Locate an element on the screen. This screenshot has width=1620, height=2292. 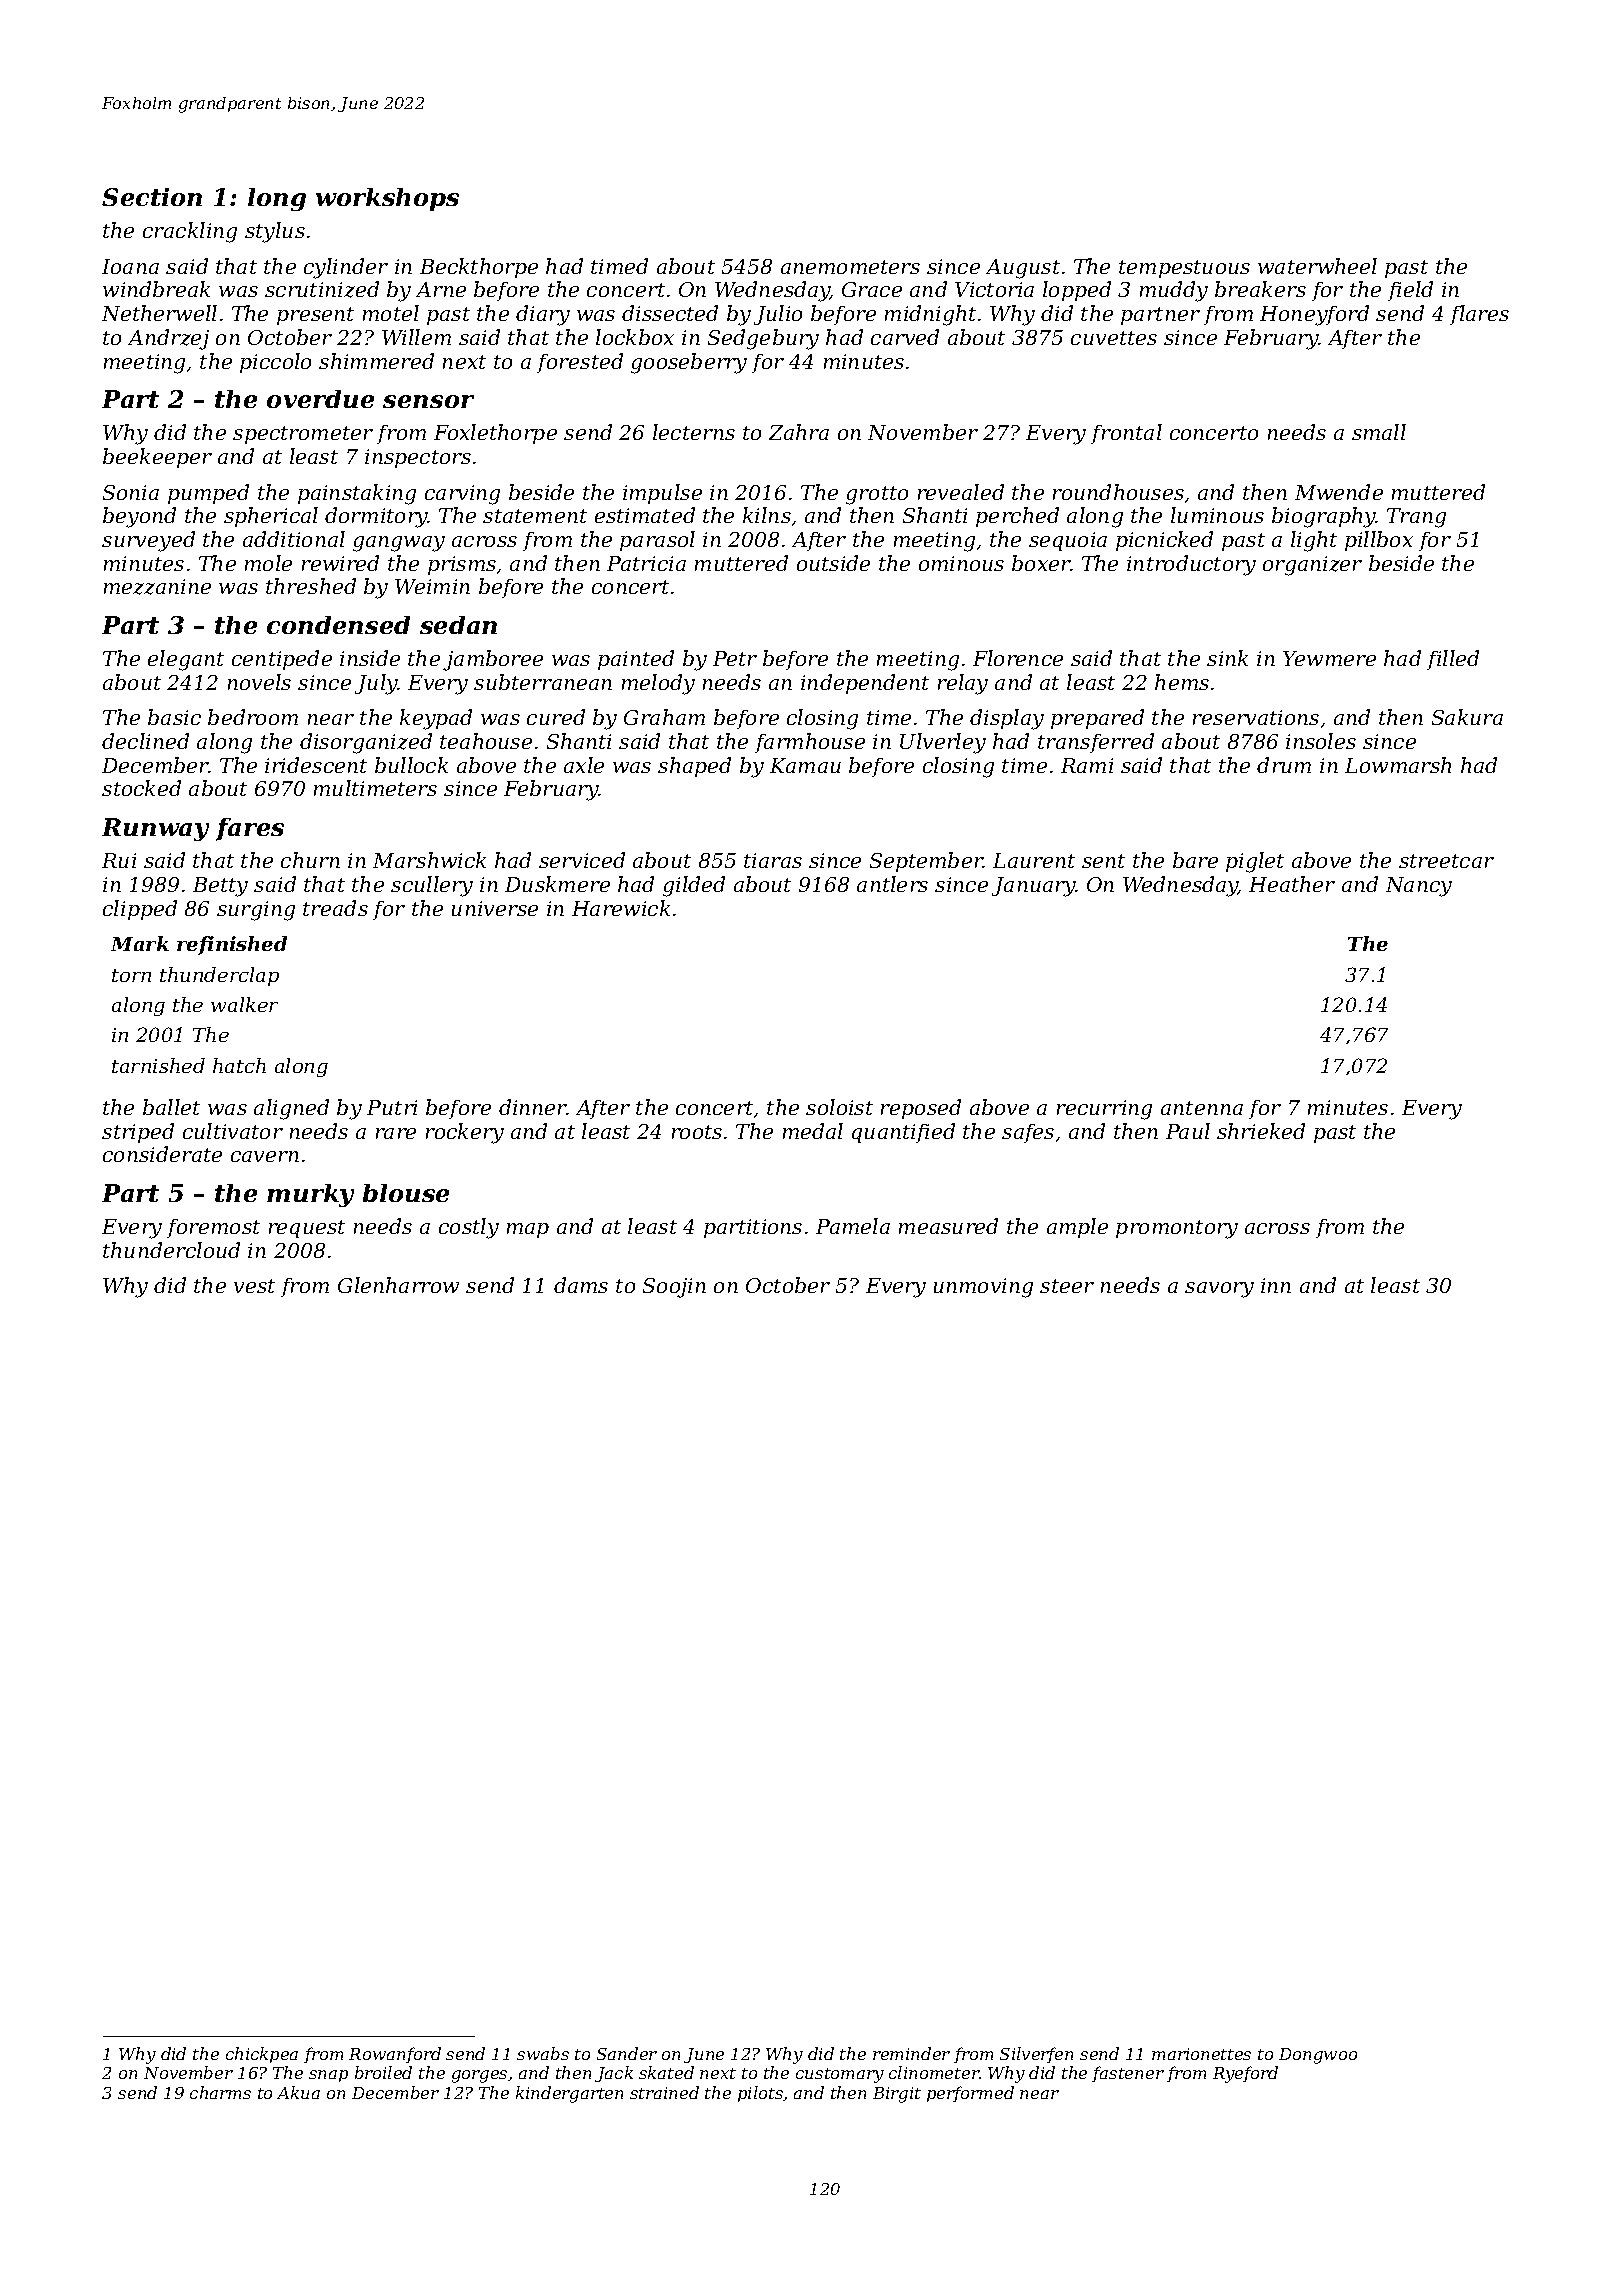
broiled is located at coordinates (383, 2072).
